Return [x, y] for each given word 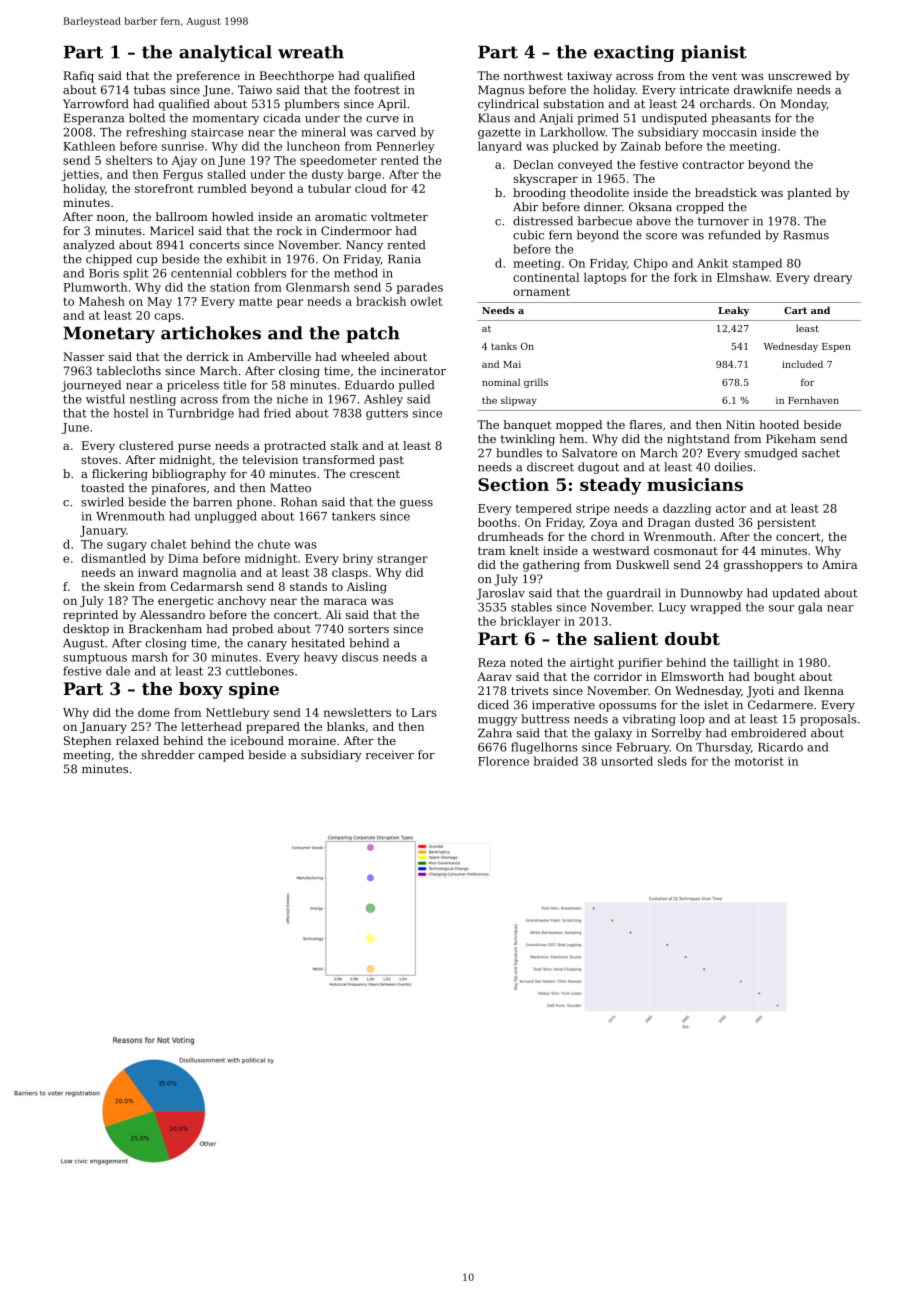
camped [221, 756]
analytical [225, 53]
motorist [759, 761]
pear [290, 303]
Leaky [733, 311]
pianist [714, 53]
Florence [503, 761]
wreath [311, 52]
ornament [541, 292]
